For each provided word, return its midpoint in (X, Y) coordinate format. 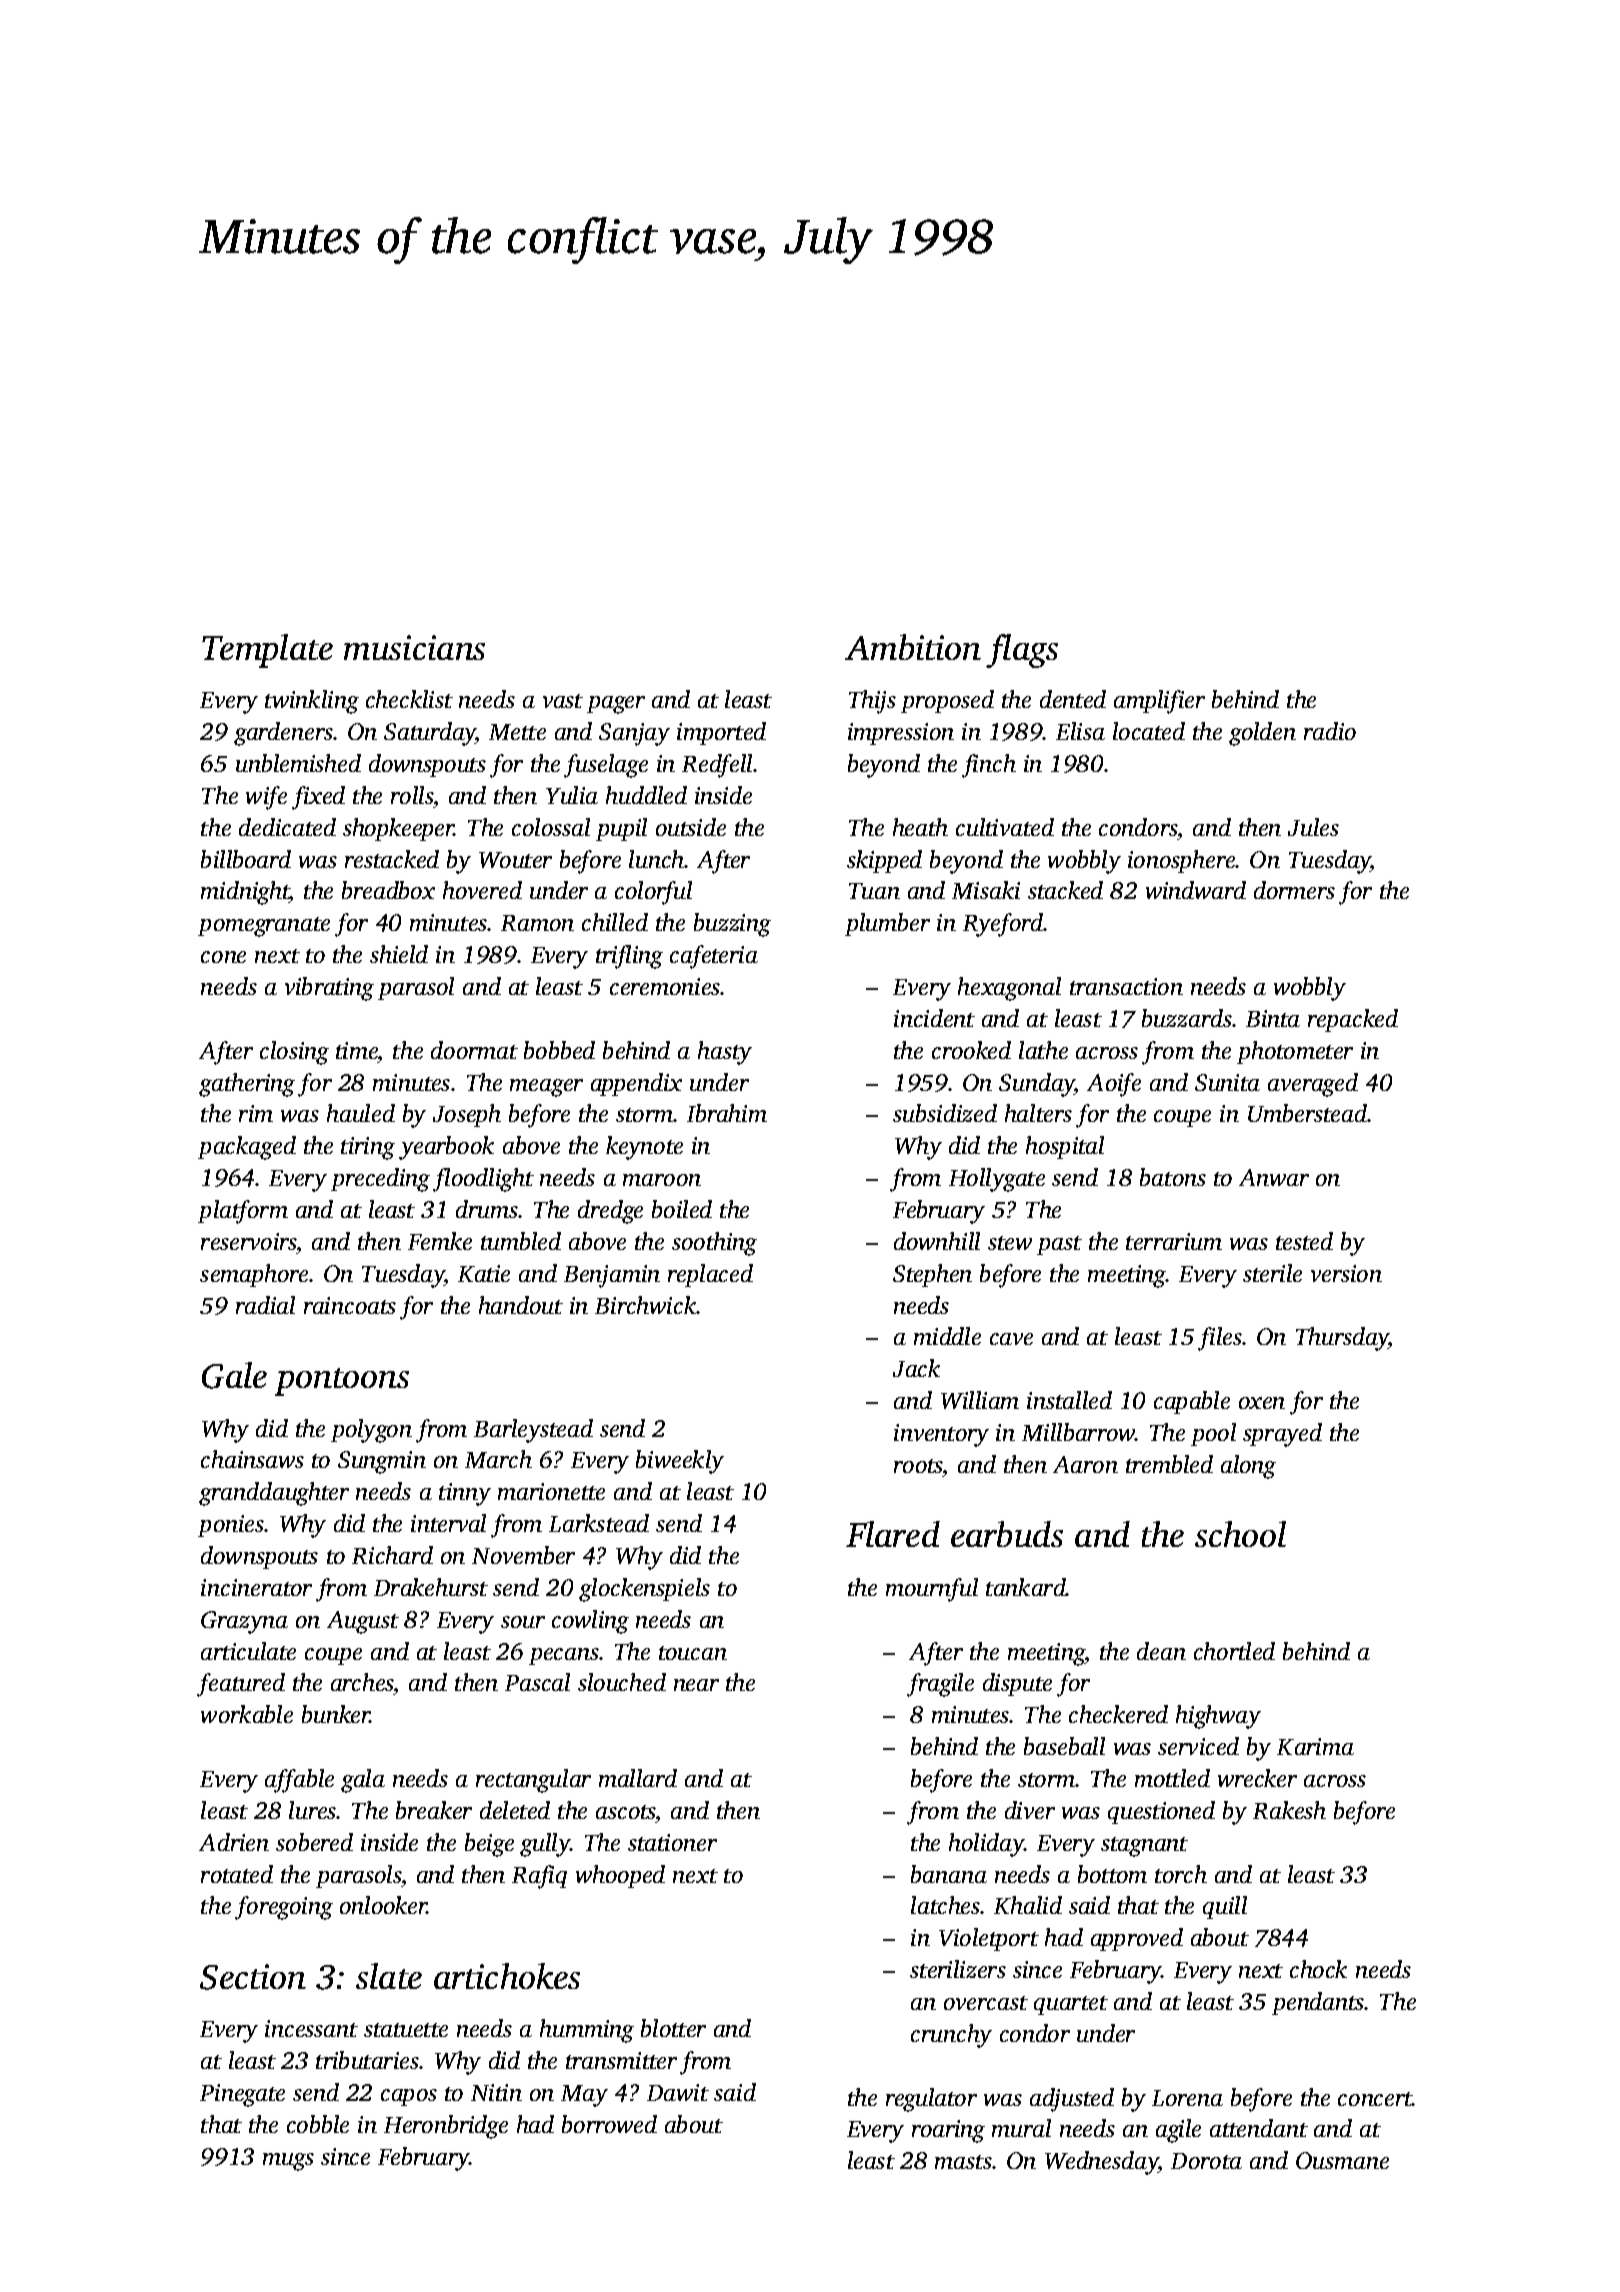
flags (1022, 651)
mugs (288, 2162)
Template (267, 651)
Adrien (234, 1842)
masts (963, 2162)
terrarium (1174, 1241)
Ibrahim (727, 1113)
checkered (1118, 1714)
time (357, 1050)
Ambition (913, 647)
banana (949, 1874)
